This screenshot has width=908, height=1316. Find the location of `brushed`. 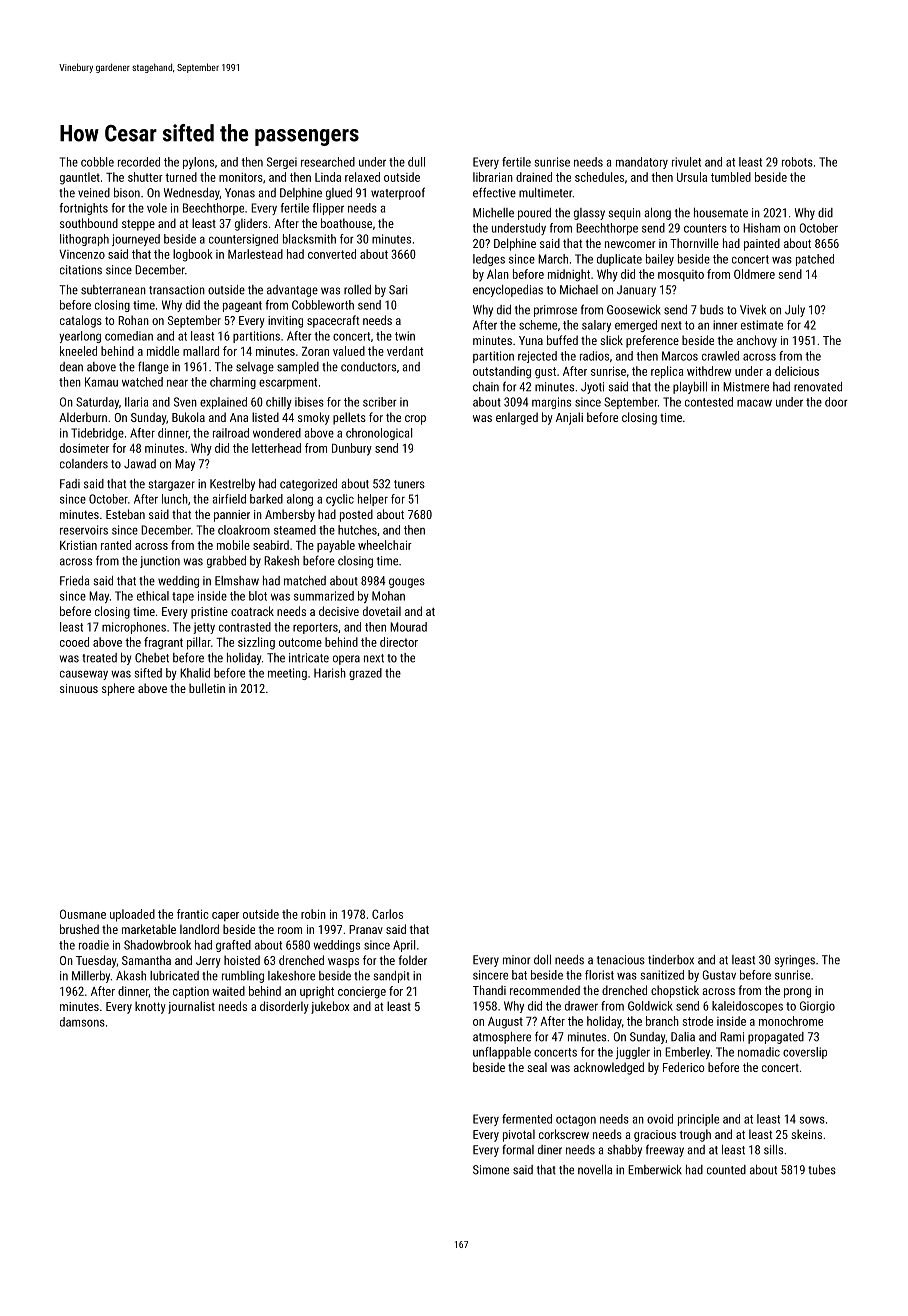

brushed is located at coordinates (79, 929).
